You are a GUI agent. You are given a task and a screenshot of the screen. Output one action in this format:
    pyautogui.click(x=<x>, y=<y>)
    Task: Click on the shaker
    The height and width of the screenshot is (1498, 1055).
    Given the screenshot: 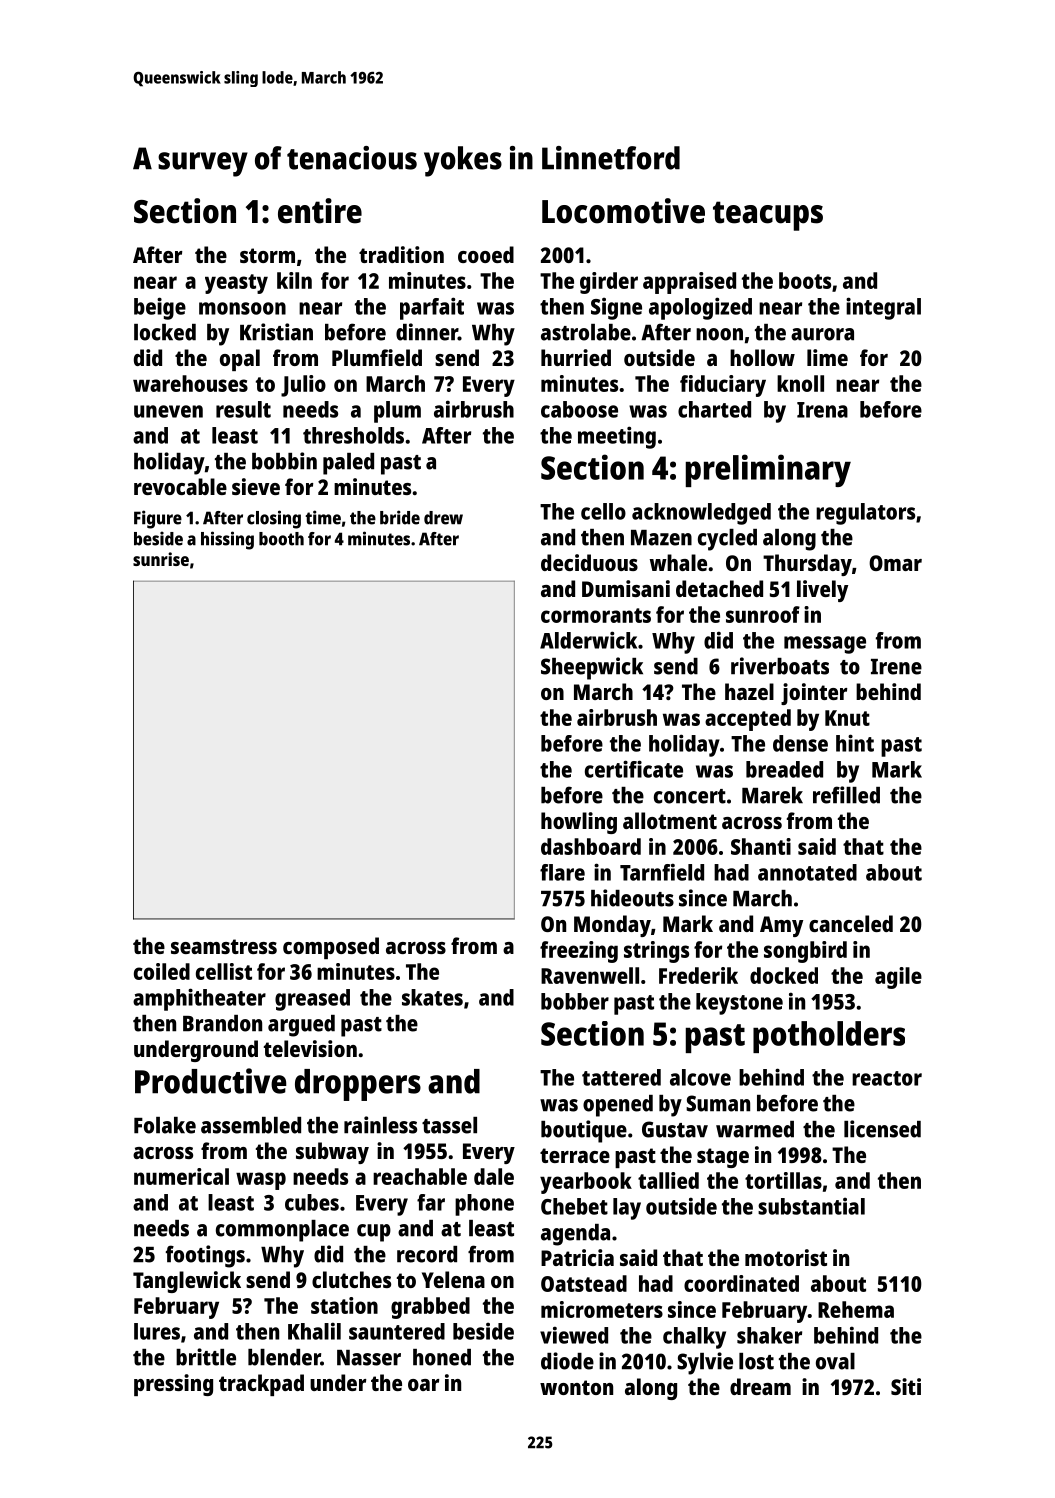 What is the action you would take?
    pyautogui.click(x=769, y=1335)
